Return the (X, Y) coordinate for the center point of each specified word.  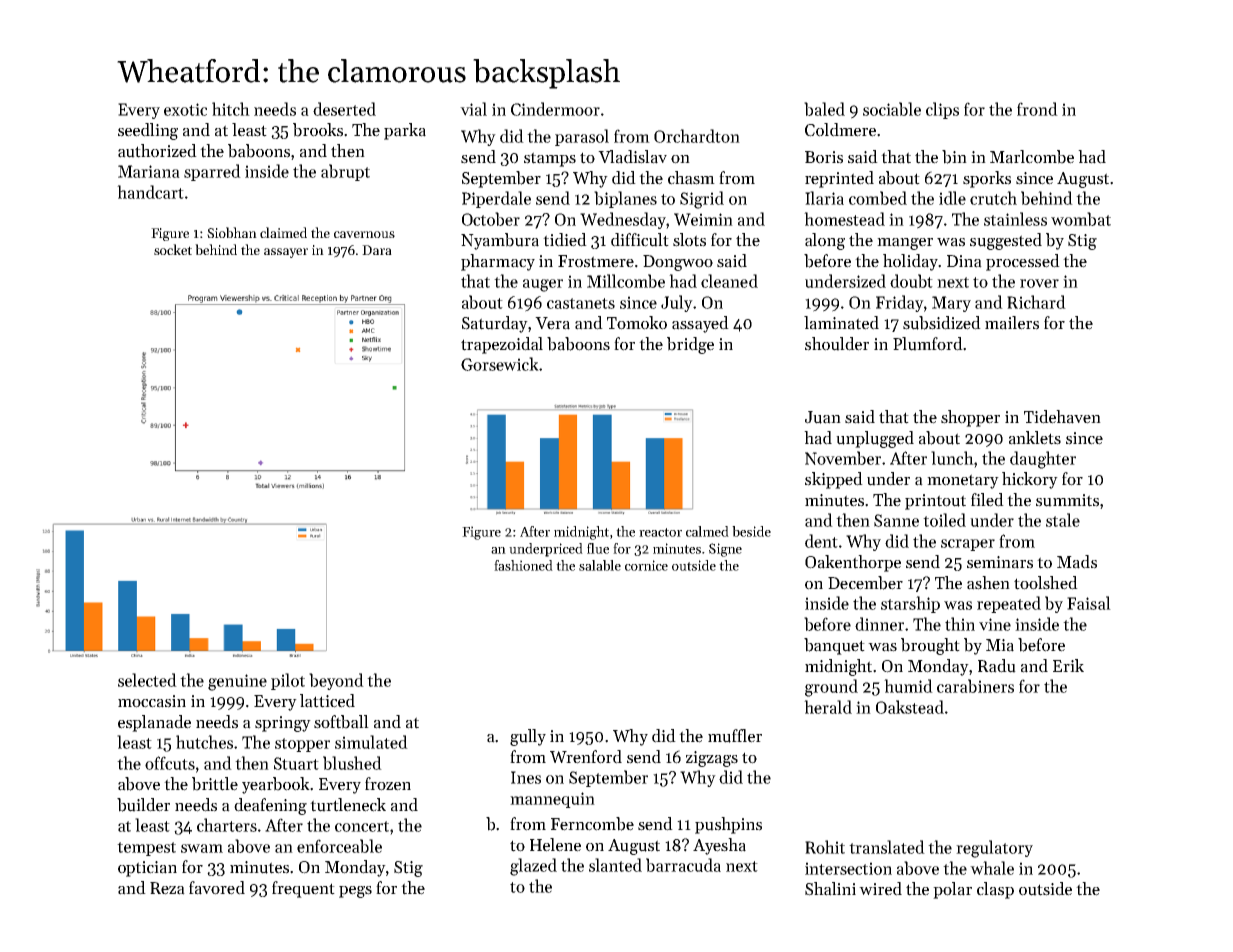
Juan (823, 417)
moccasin (152, 701)
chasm (691, 178)
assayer (286, 253)
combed (878, 198)
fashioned (523, 565)
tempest (146, 849)
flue (598, 548)
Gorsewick (500, 364)
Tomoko (637, 323)
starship (910, 604)
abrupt (345, 172)
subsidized (942, 323)
